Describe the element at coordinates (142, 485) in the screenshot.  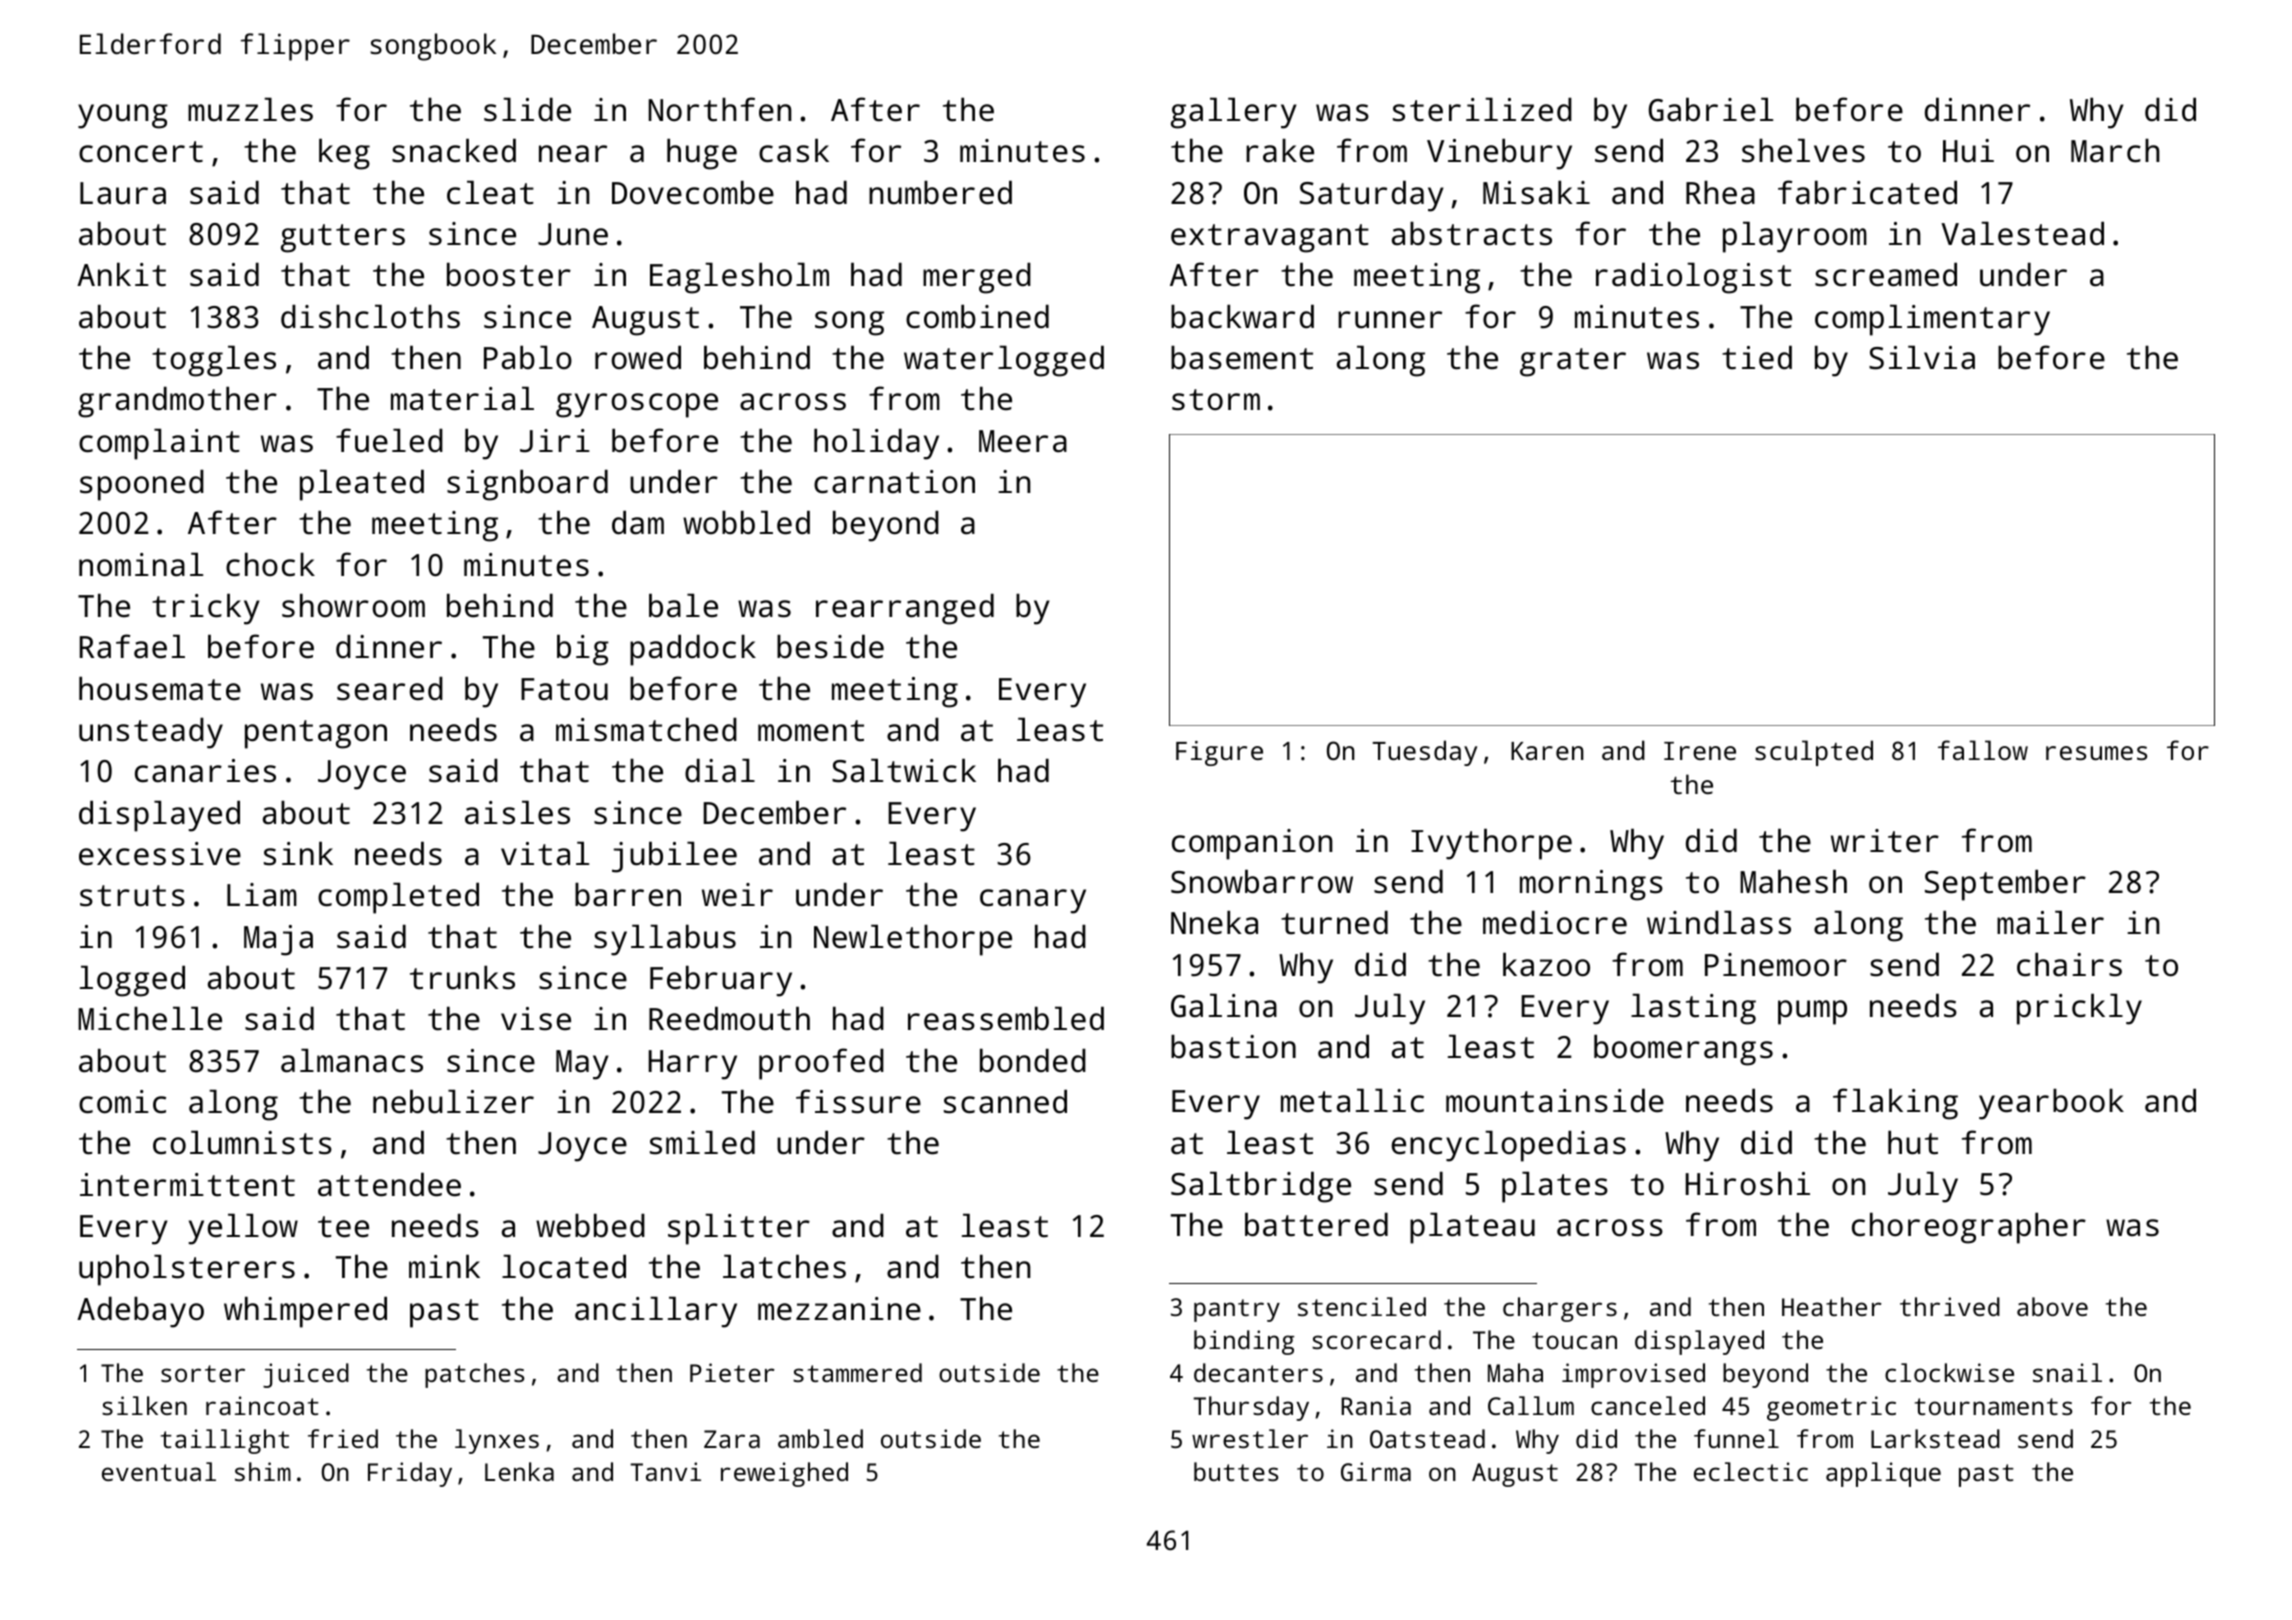
I see `spooned` at that location.
